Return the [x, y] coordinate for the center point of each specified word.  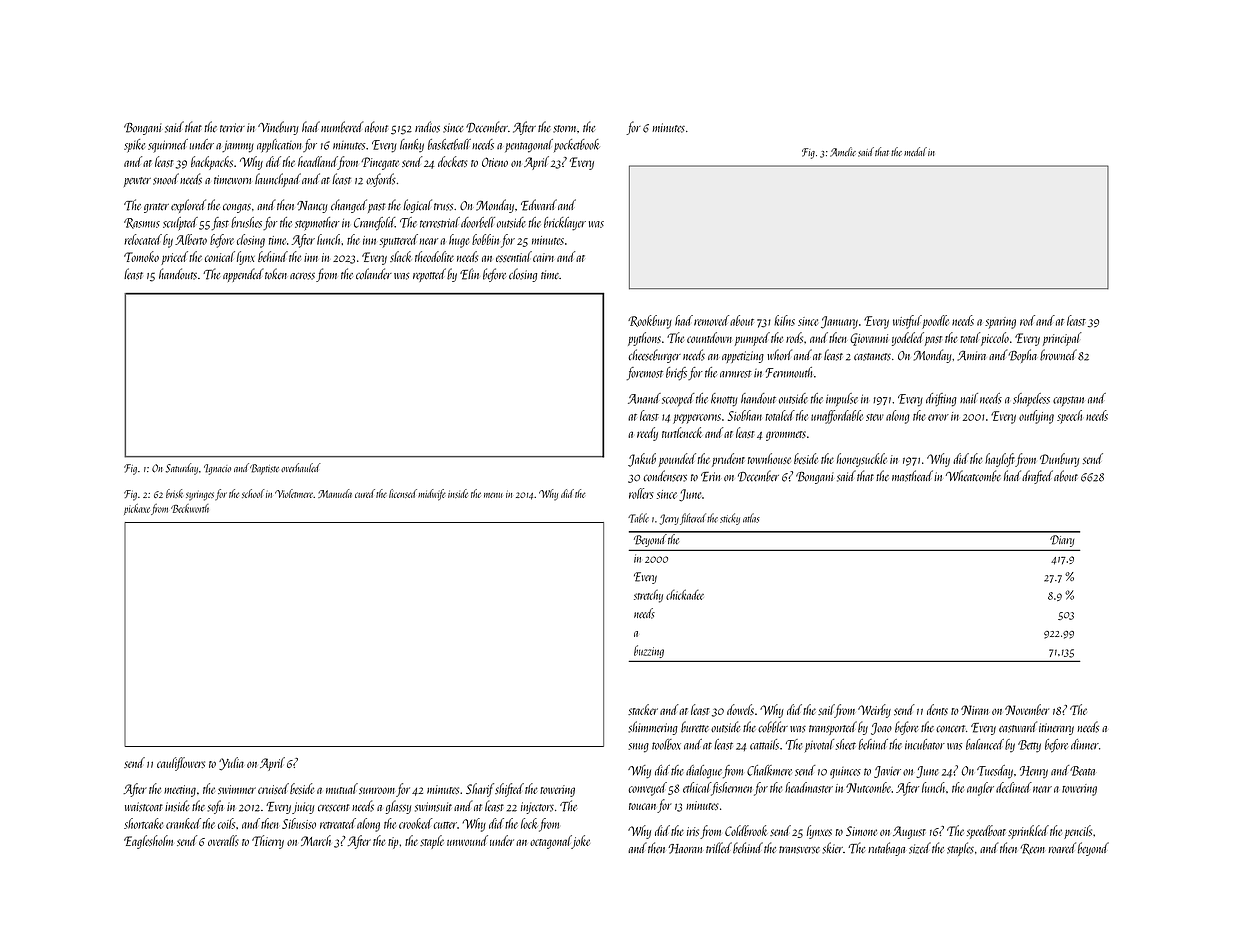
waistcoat [144, 807]
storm [564, 129]
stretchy [648, 596]
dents [937, 709]
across [302, 276]
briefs [676, 373]
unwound [467, 840]
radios [427, 127]
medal [915, 152]
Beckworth [190, 508]
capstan [1068, 401]
